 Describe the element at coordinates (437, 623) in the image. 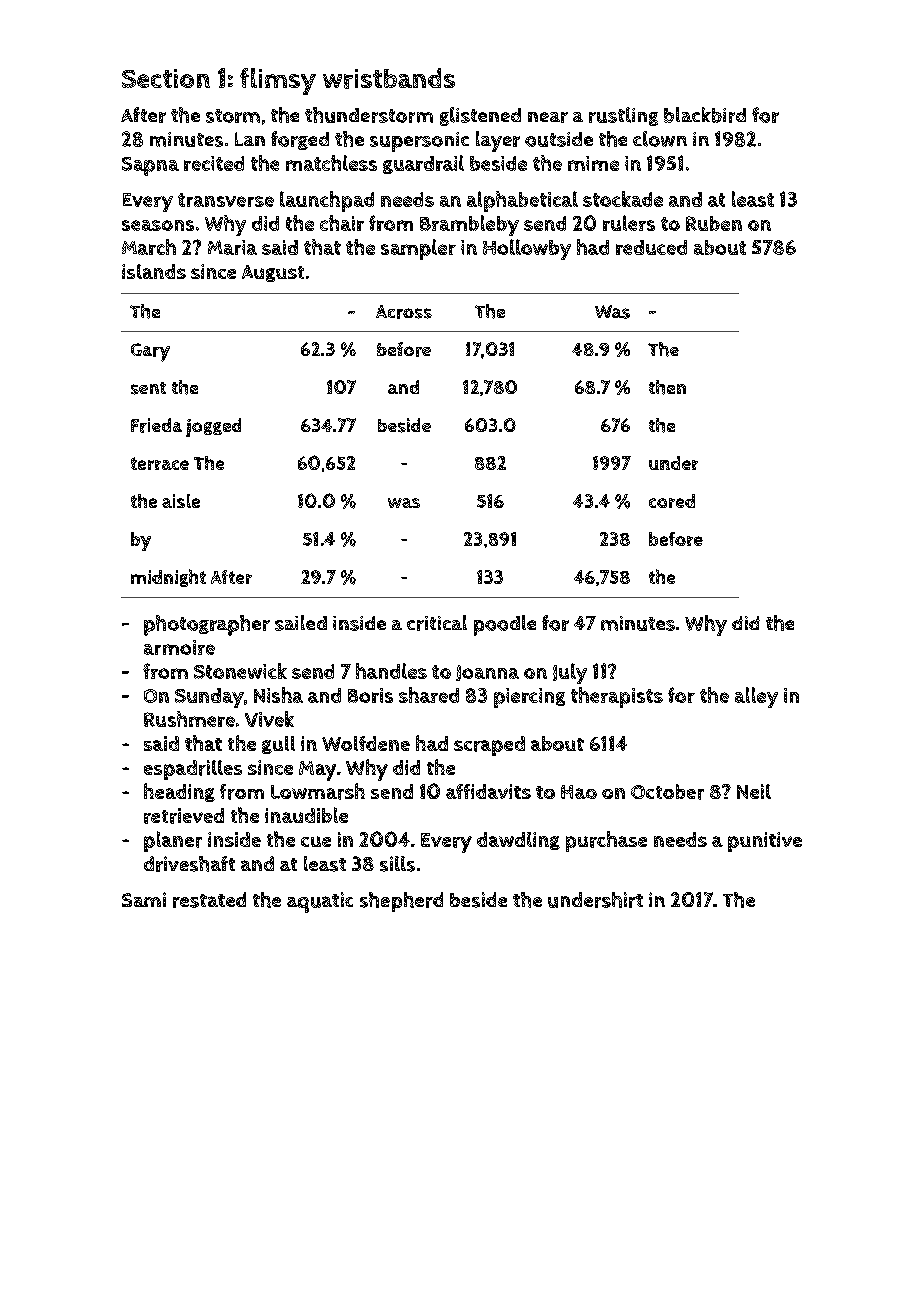

I see `critical` at that location.
